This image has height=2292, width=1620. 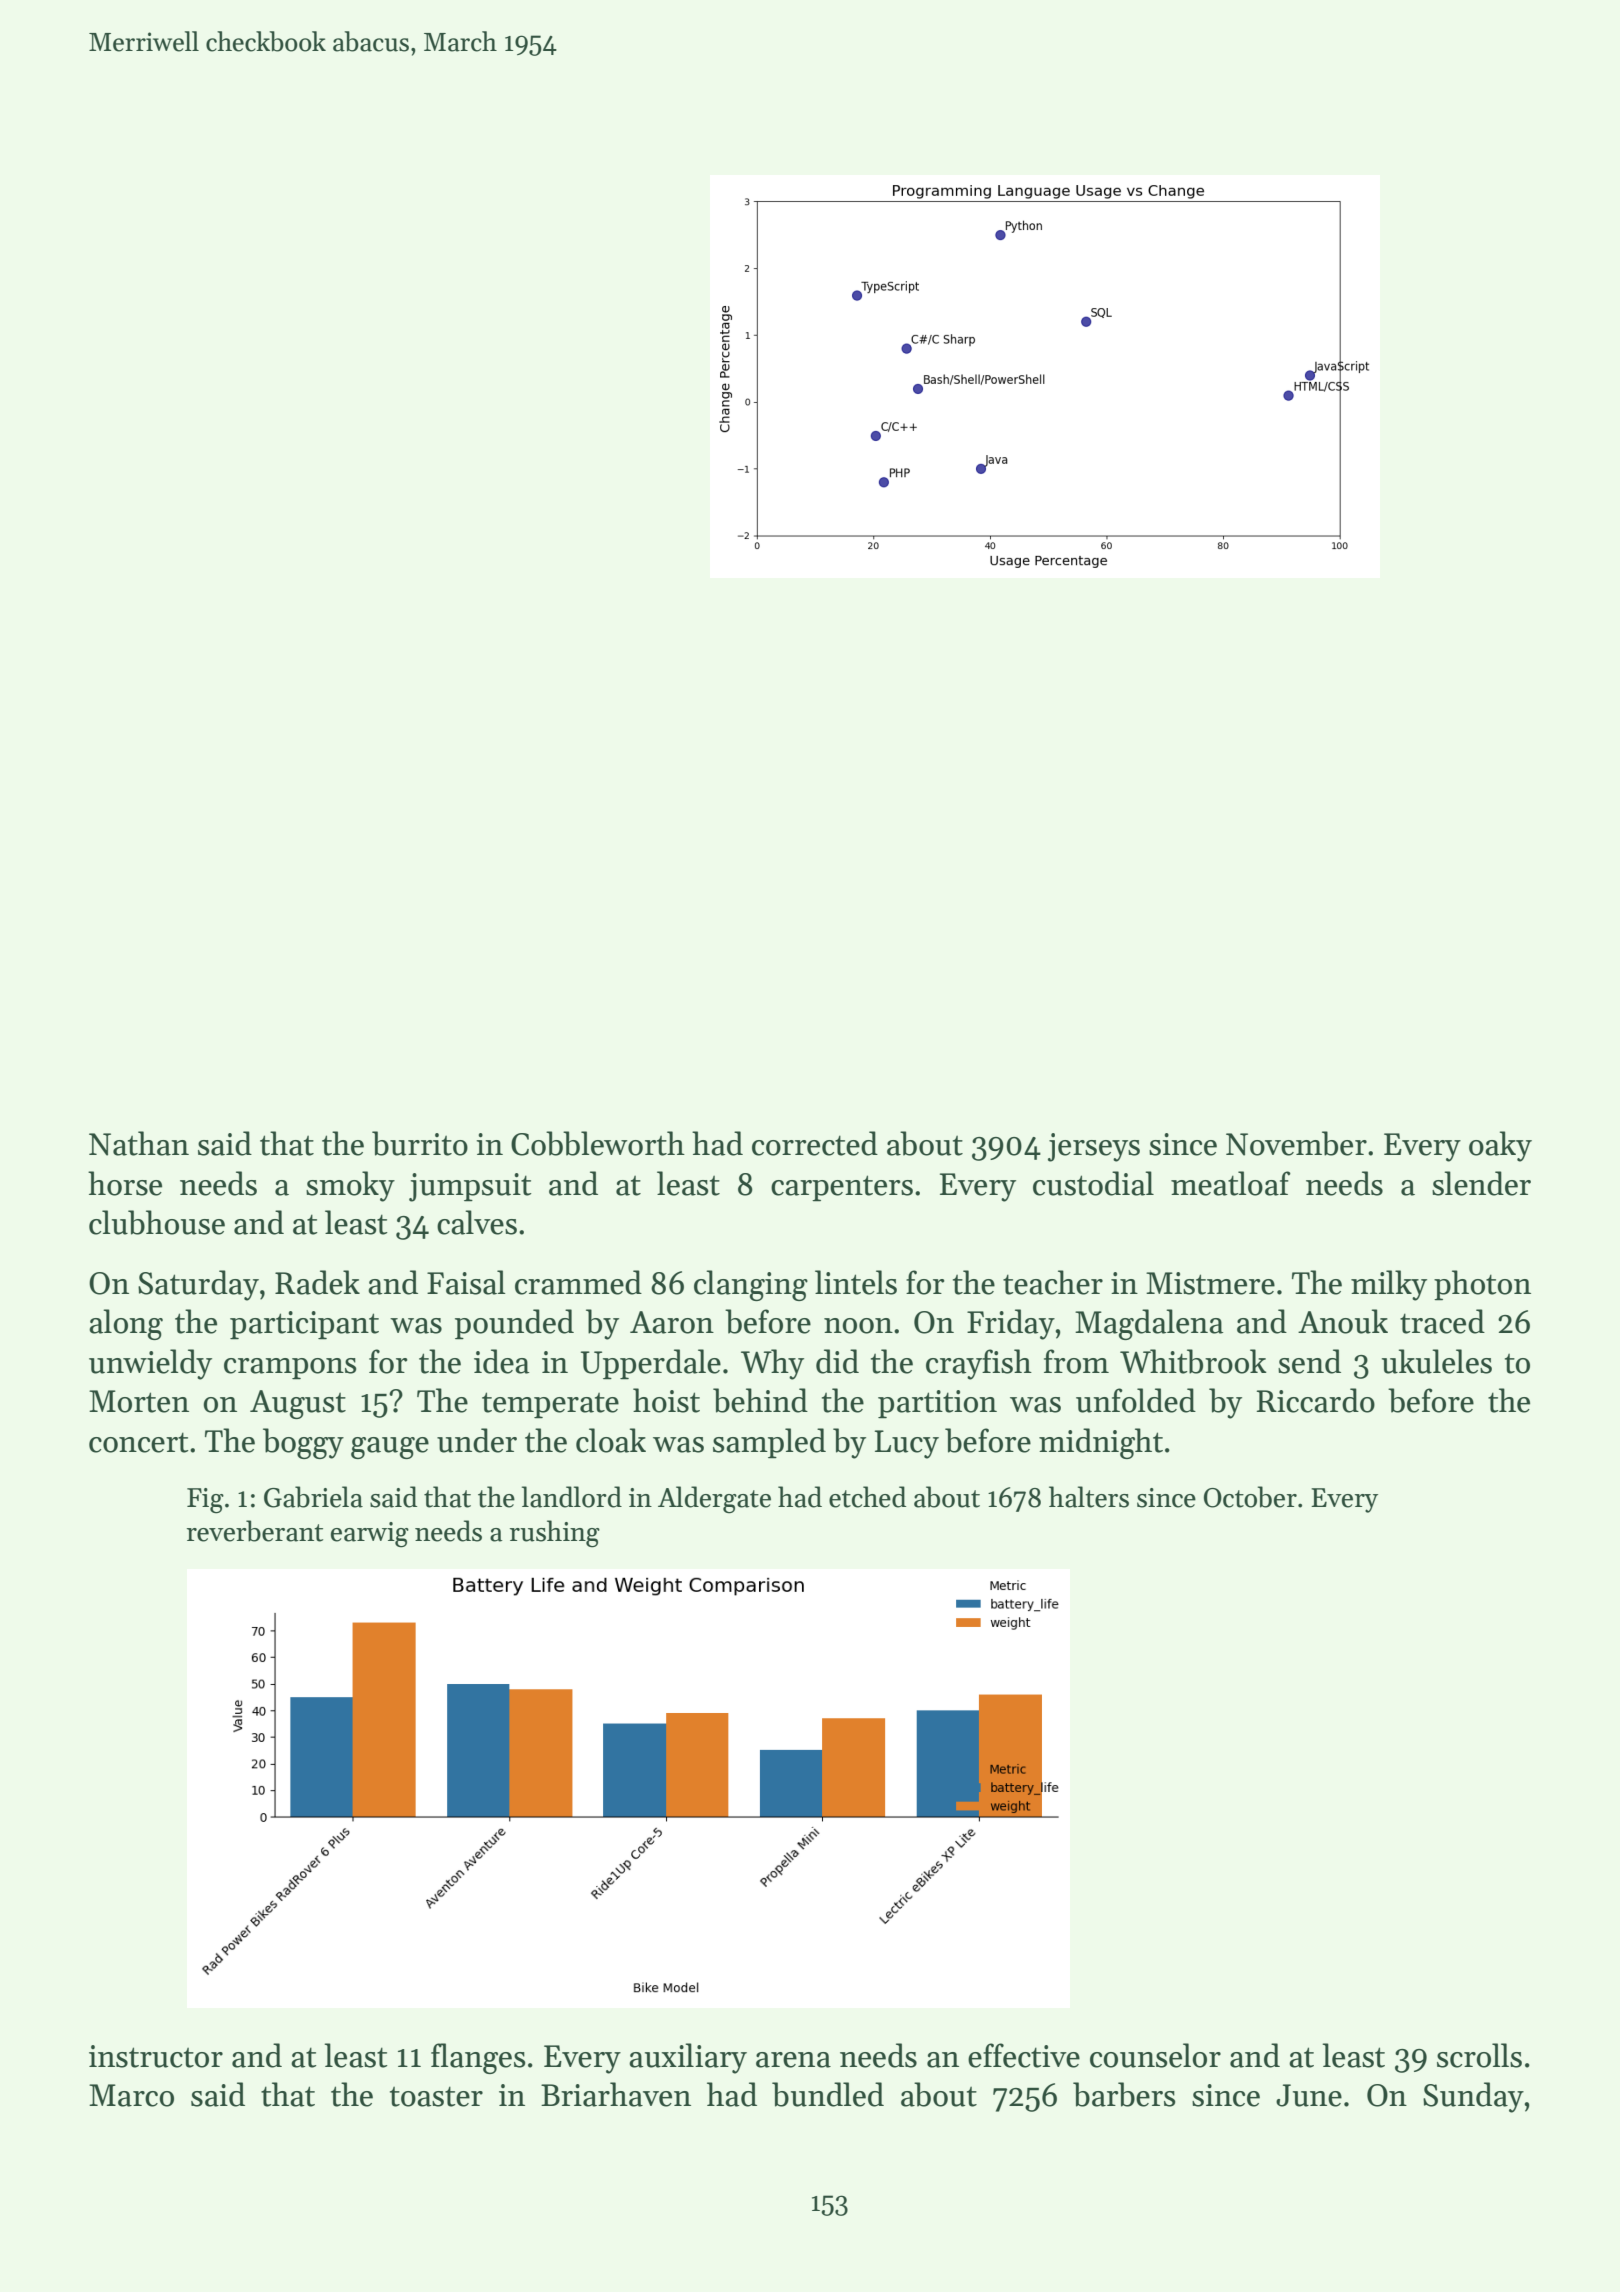 I want to click on Cobbleworth, so click(x=598, y=1143).
